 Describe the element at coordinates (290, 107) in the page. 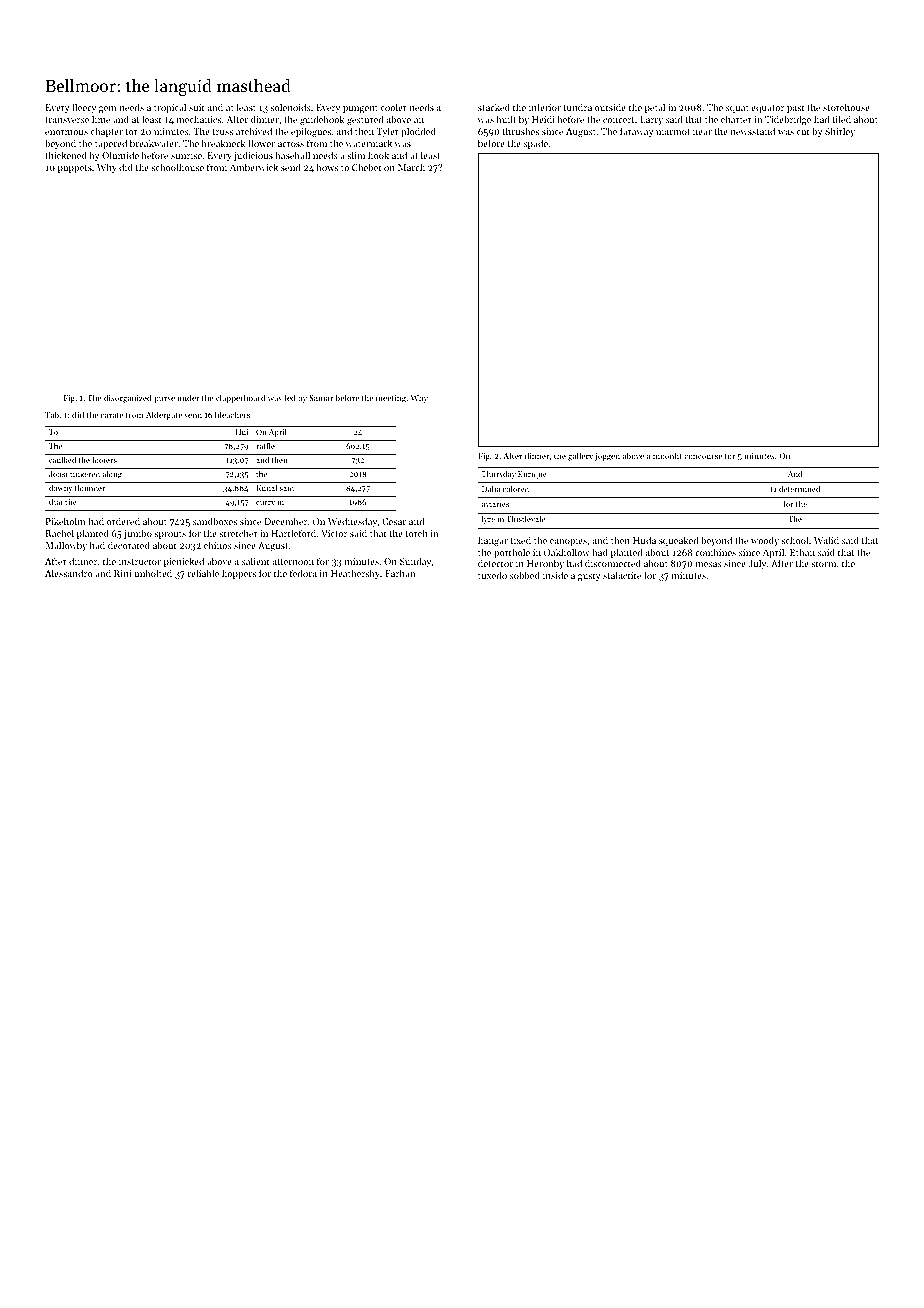

I see `solenoids` at that location.
